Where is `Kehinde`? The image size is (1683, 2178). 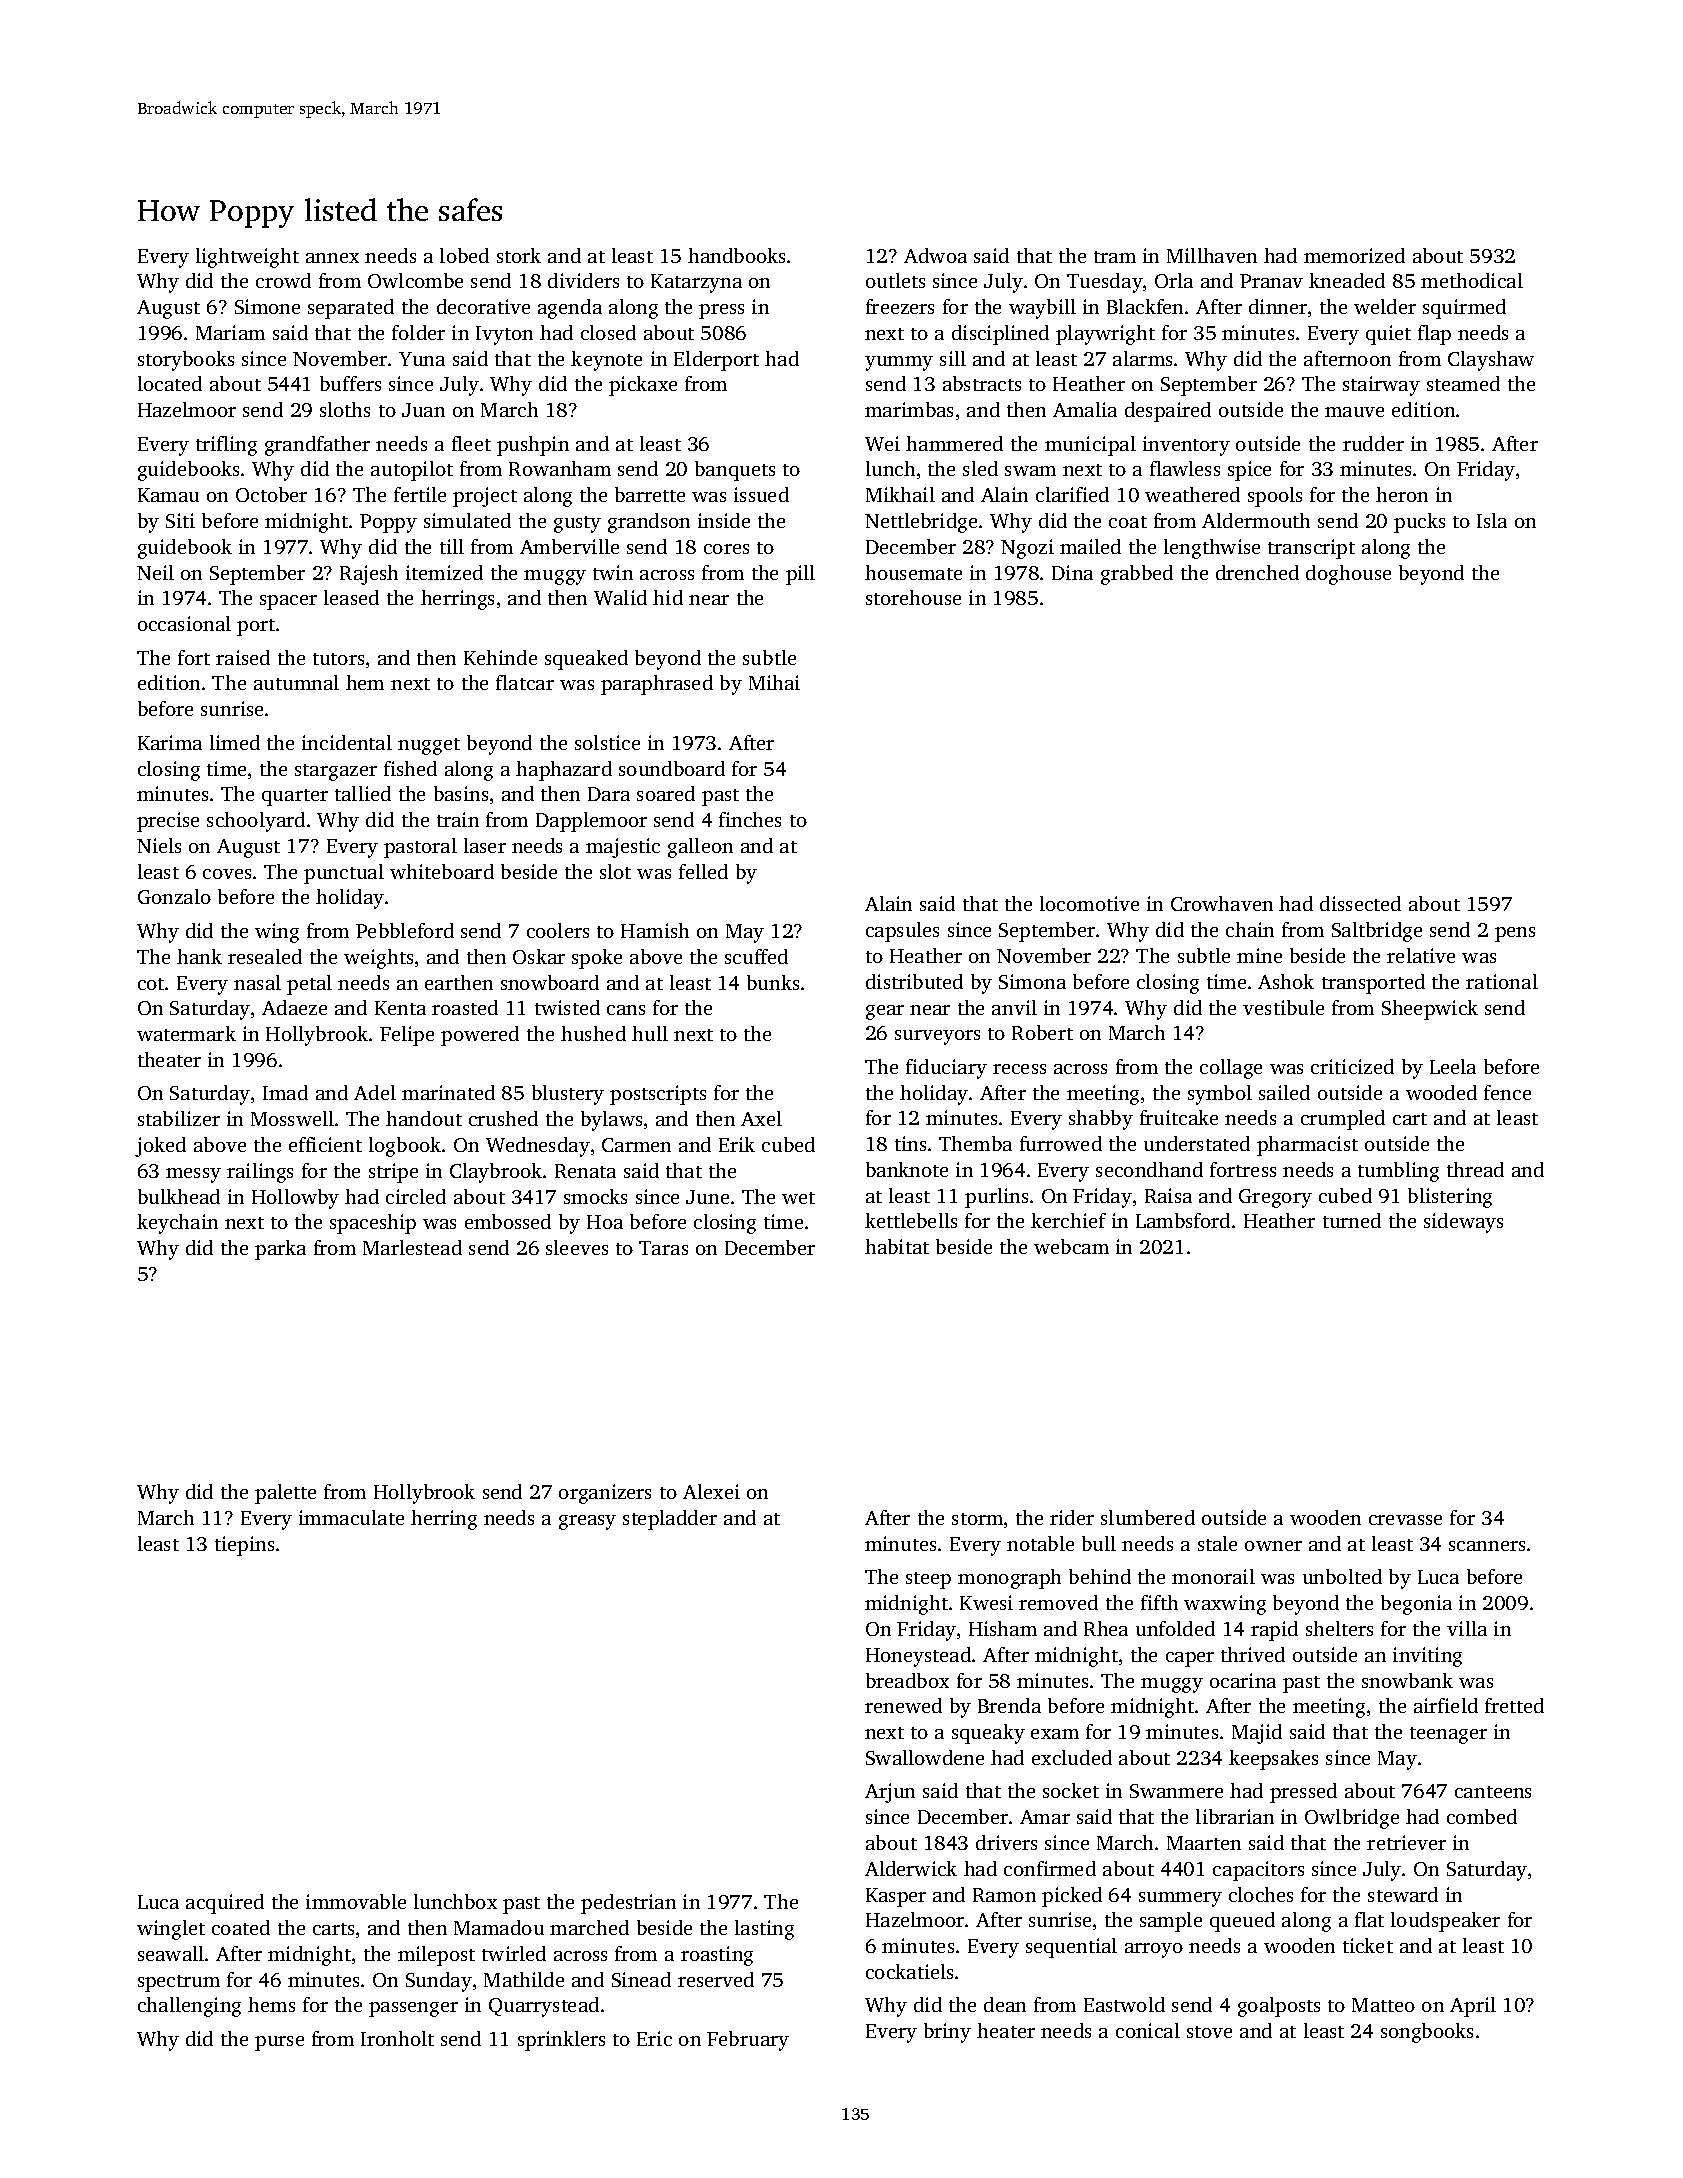 Kehinde is located at coordinates (500, 657).
